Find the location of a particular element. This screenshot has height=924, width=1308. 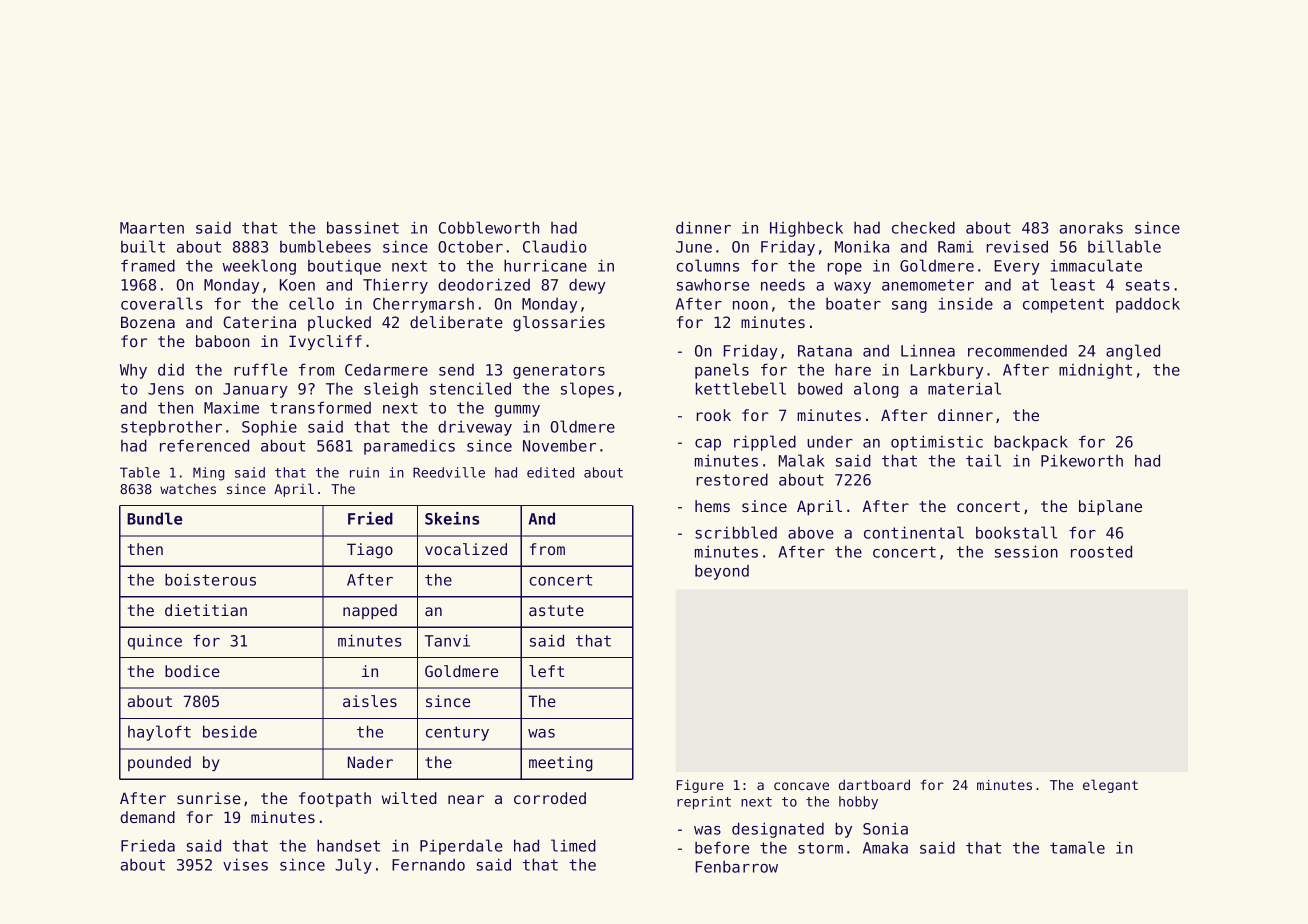

boisterous is located at coordinates (210, 579).
